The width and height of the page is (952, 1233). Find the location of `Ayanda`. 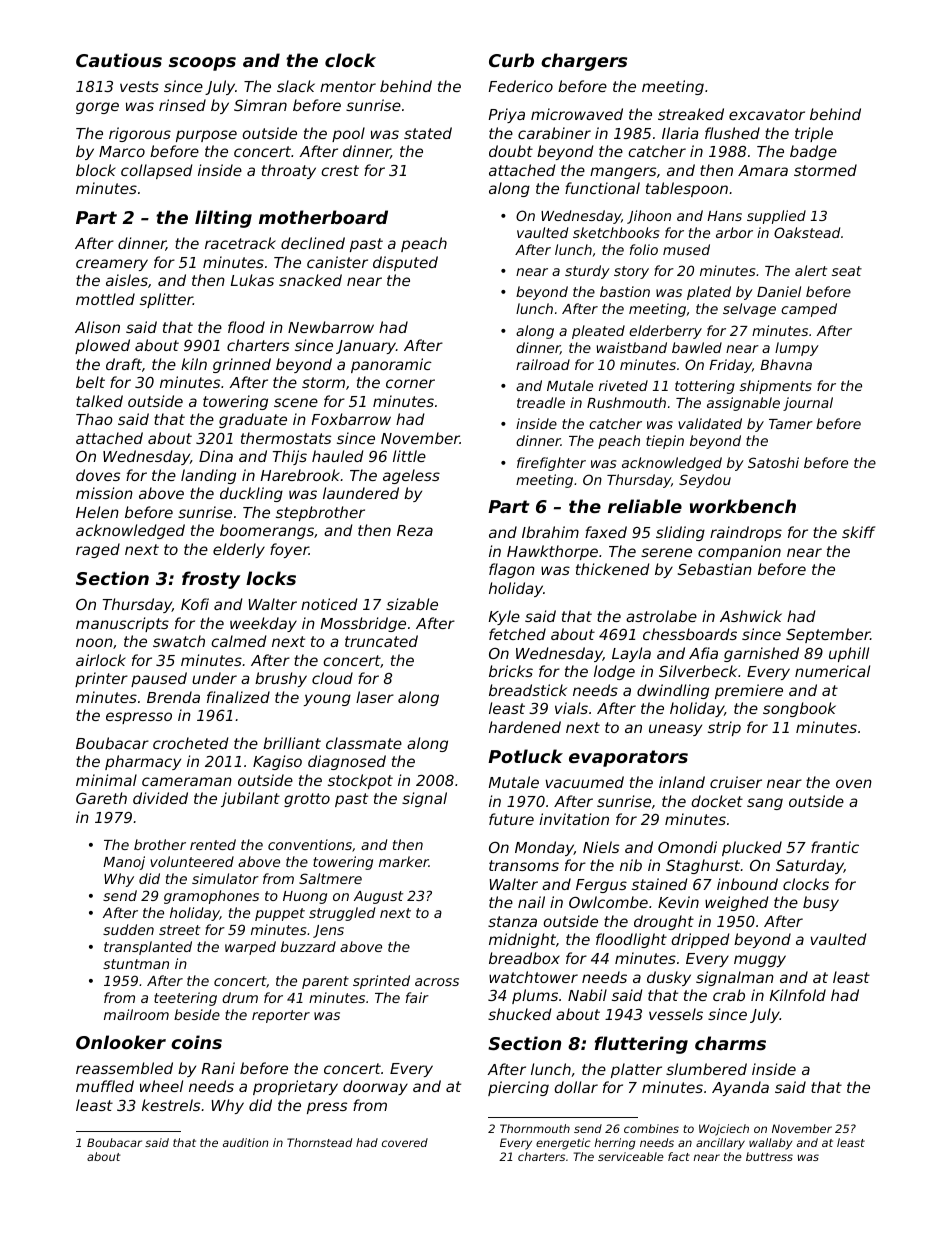

Ayanda is located at coordinates (740, 1088).
